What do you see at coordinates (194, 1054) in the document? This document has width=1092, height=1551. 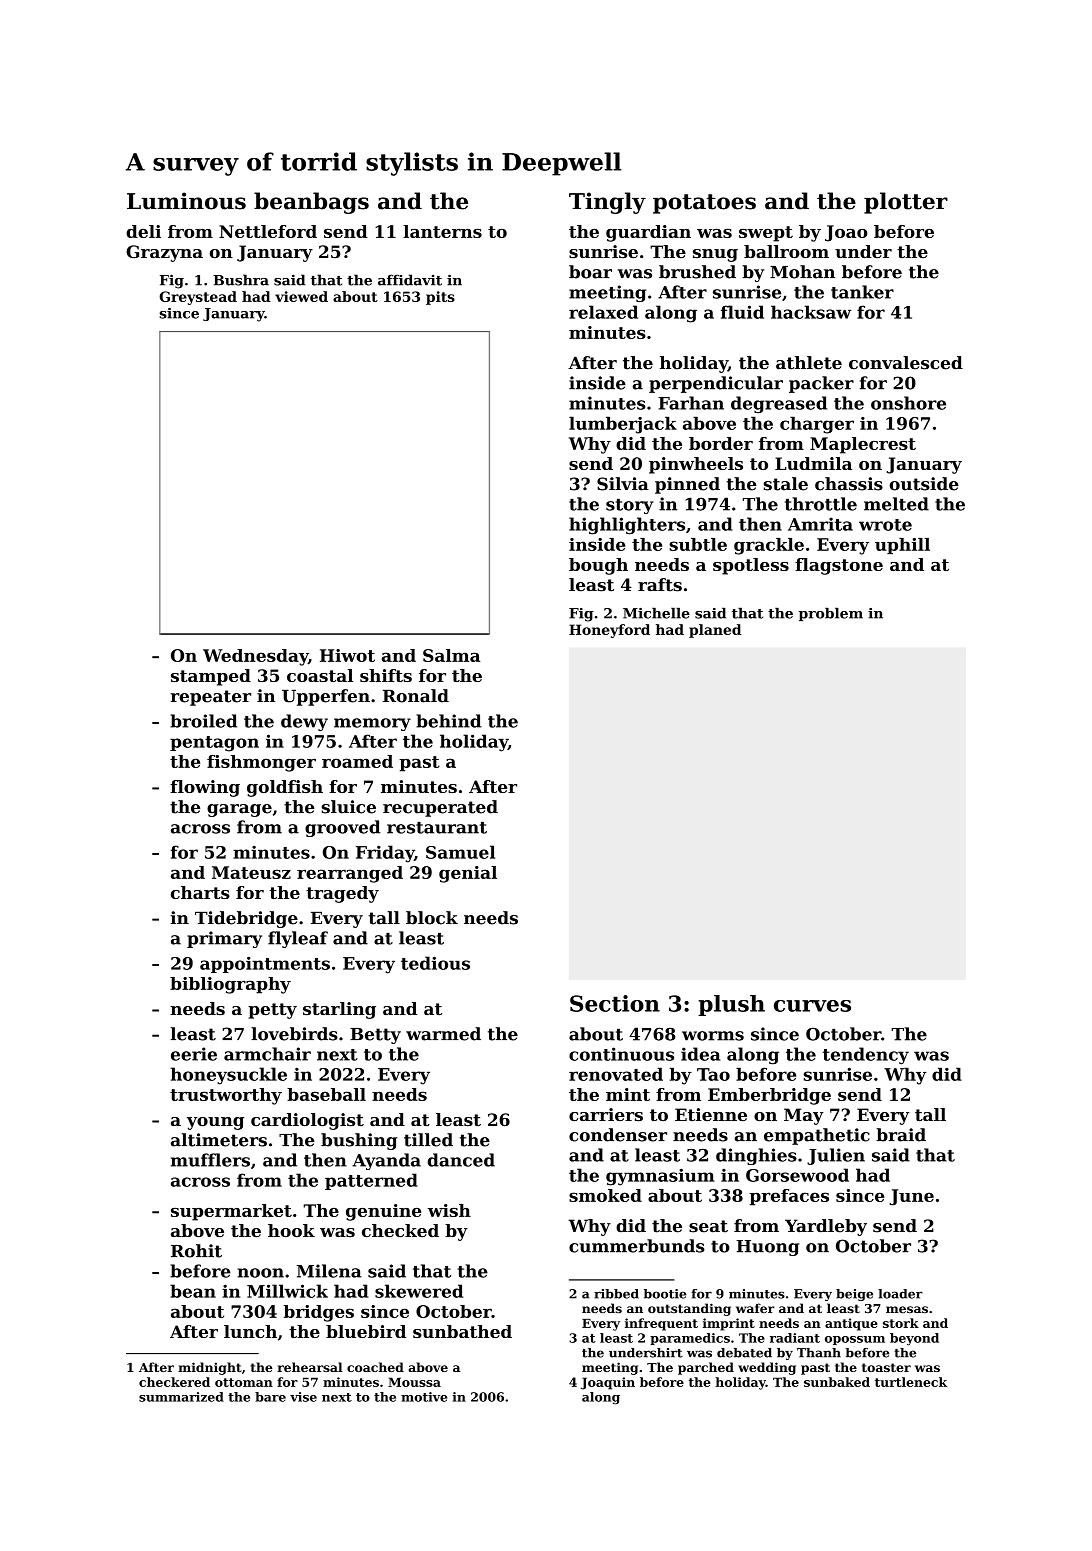 I see `eerie` at bounding box center [194, 1054].
